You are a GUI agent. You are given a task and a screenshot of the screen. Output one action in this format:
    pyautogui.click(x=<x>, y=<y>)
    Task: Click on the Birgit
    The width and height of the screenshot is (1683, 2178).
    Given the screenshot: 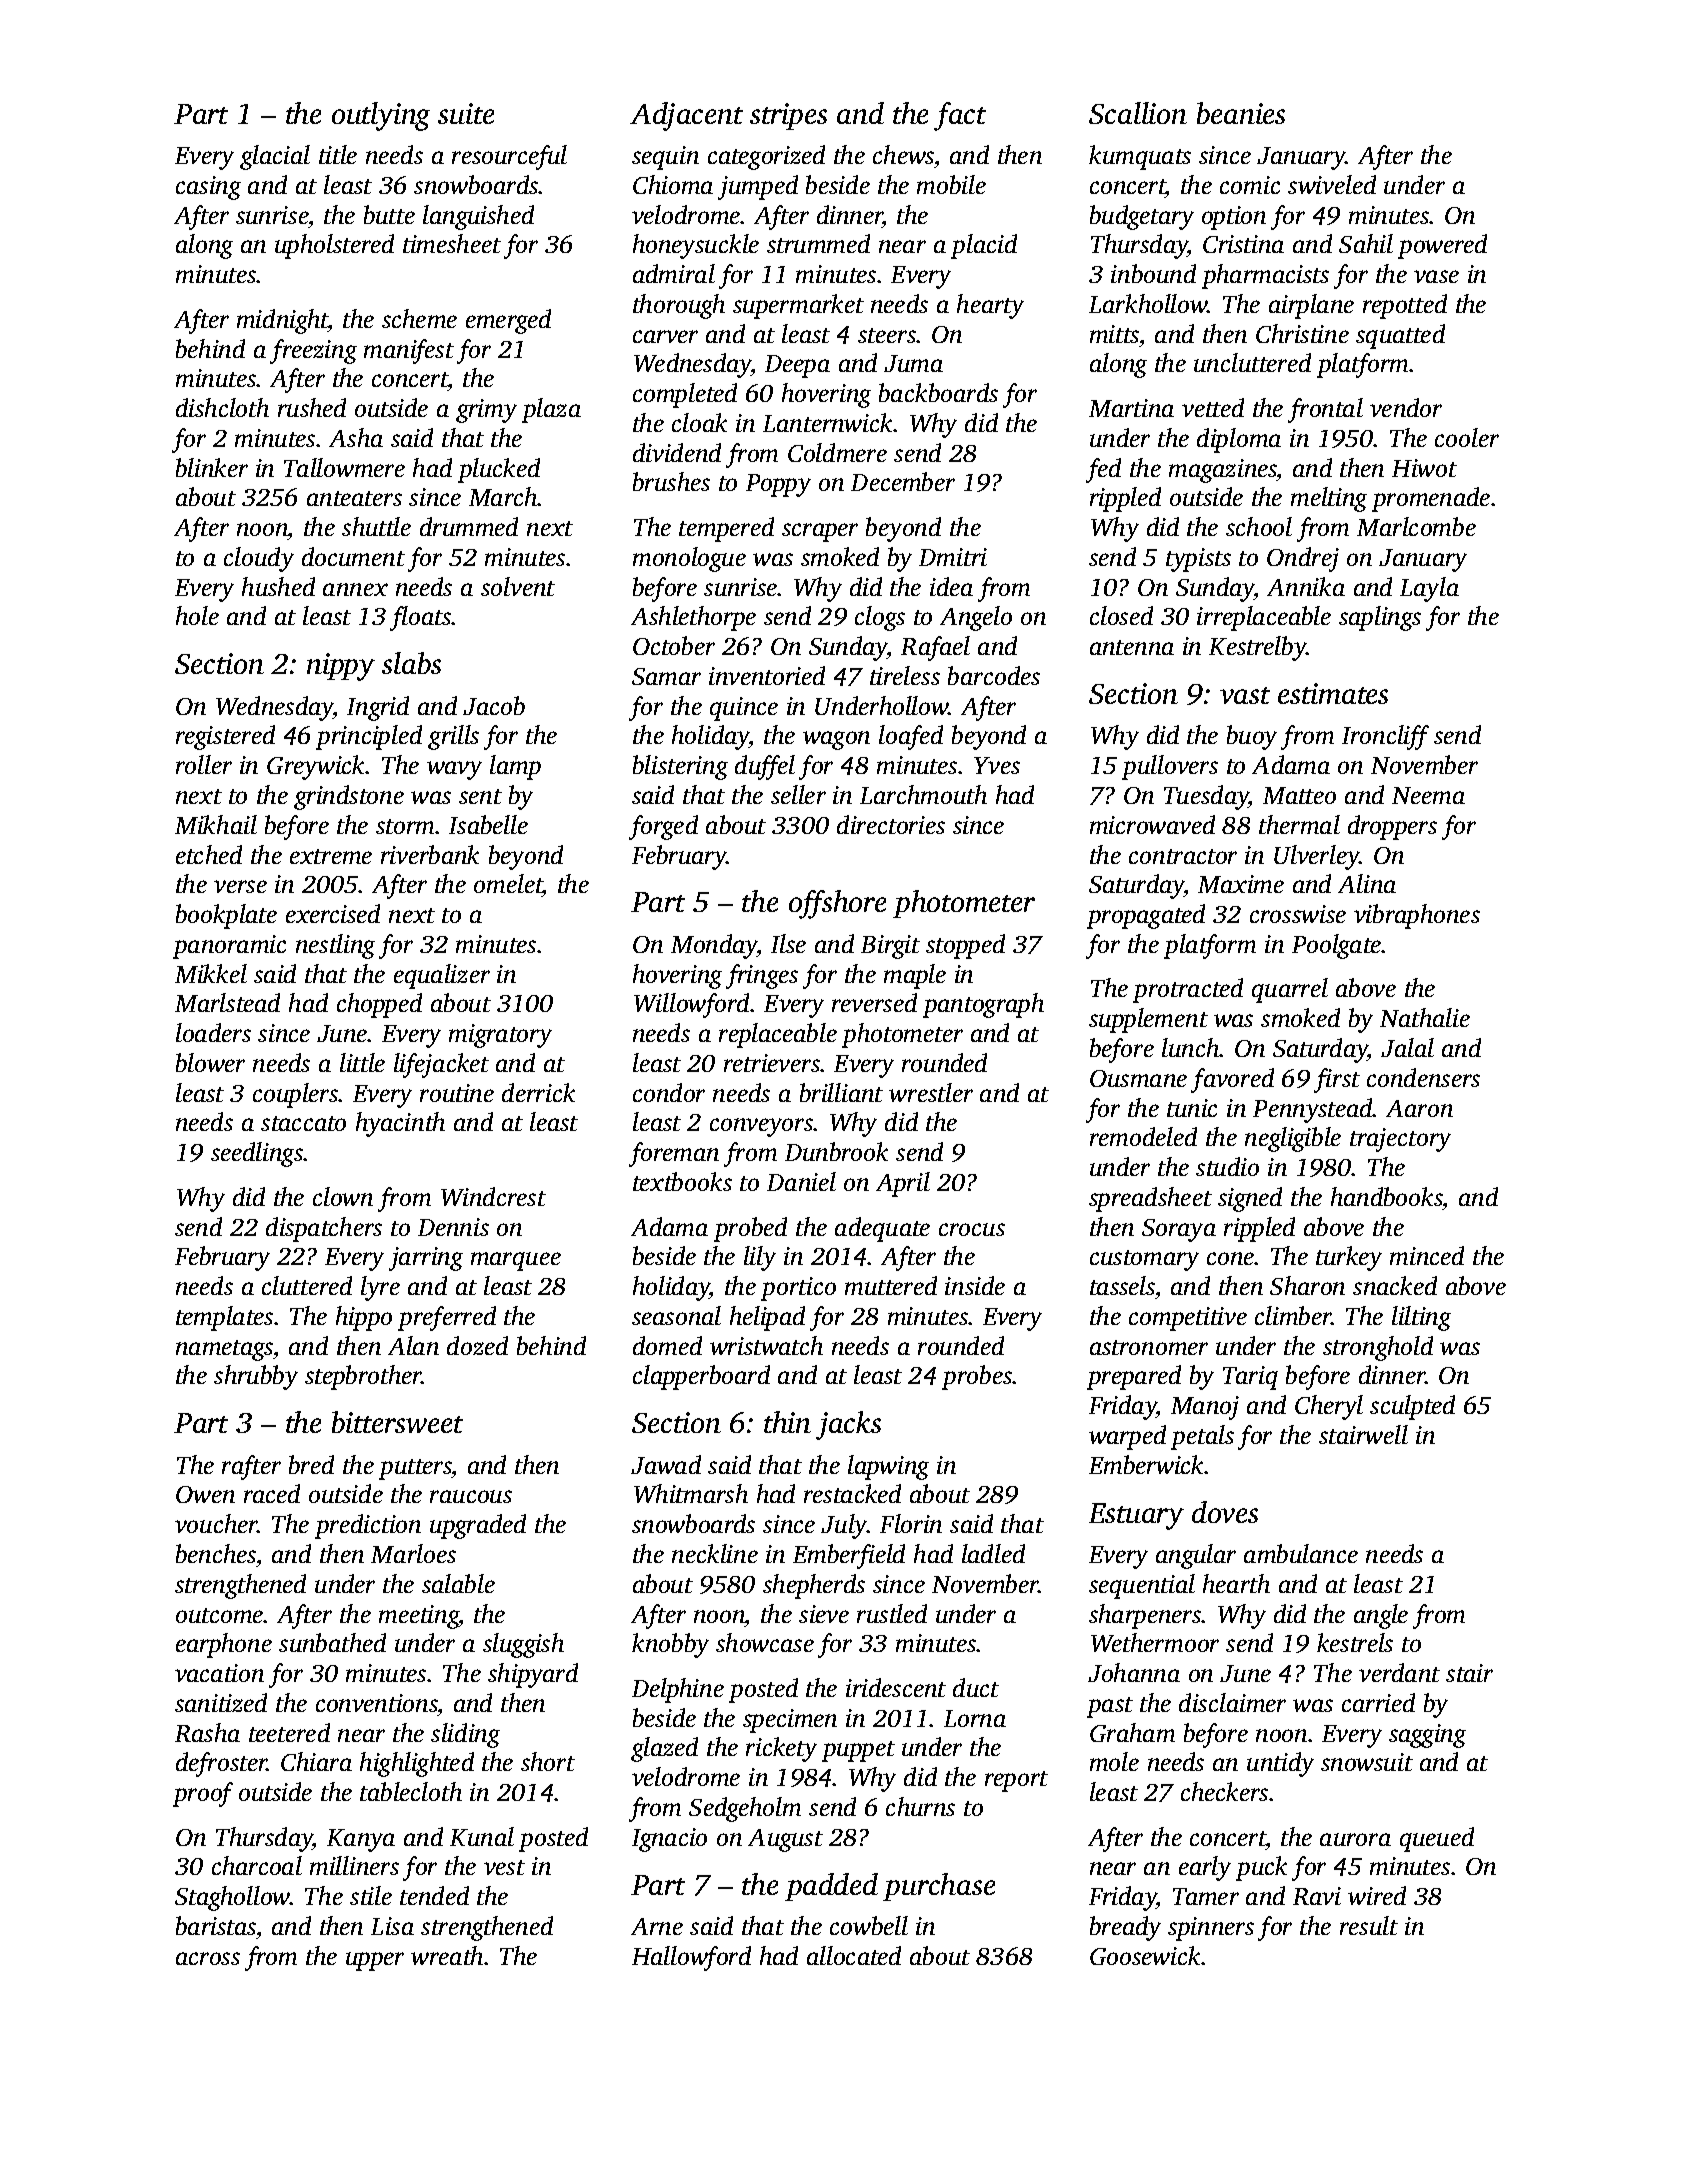 What is the action you would take?
    pyautogui.click(x=890, y=947)
